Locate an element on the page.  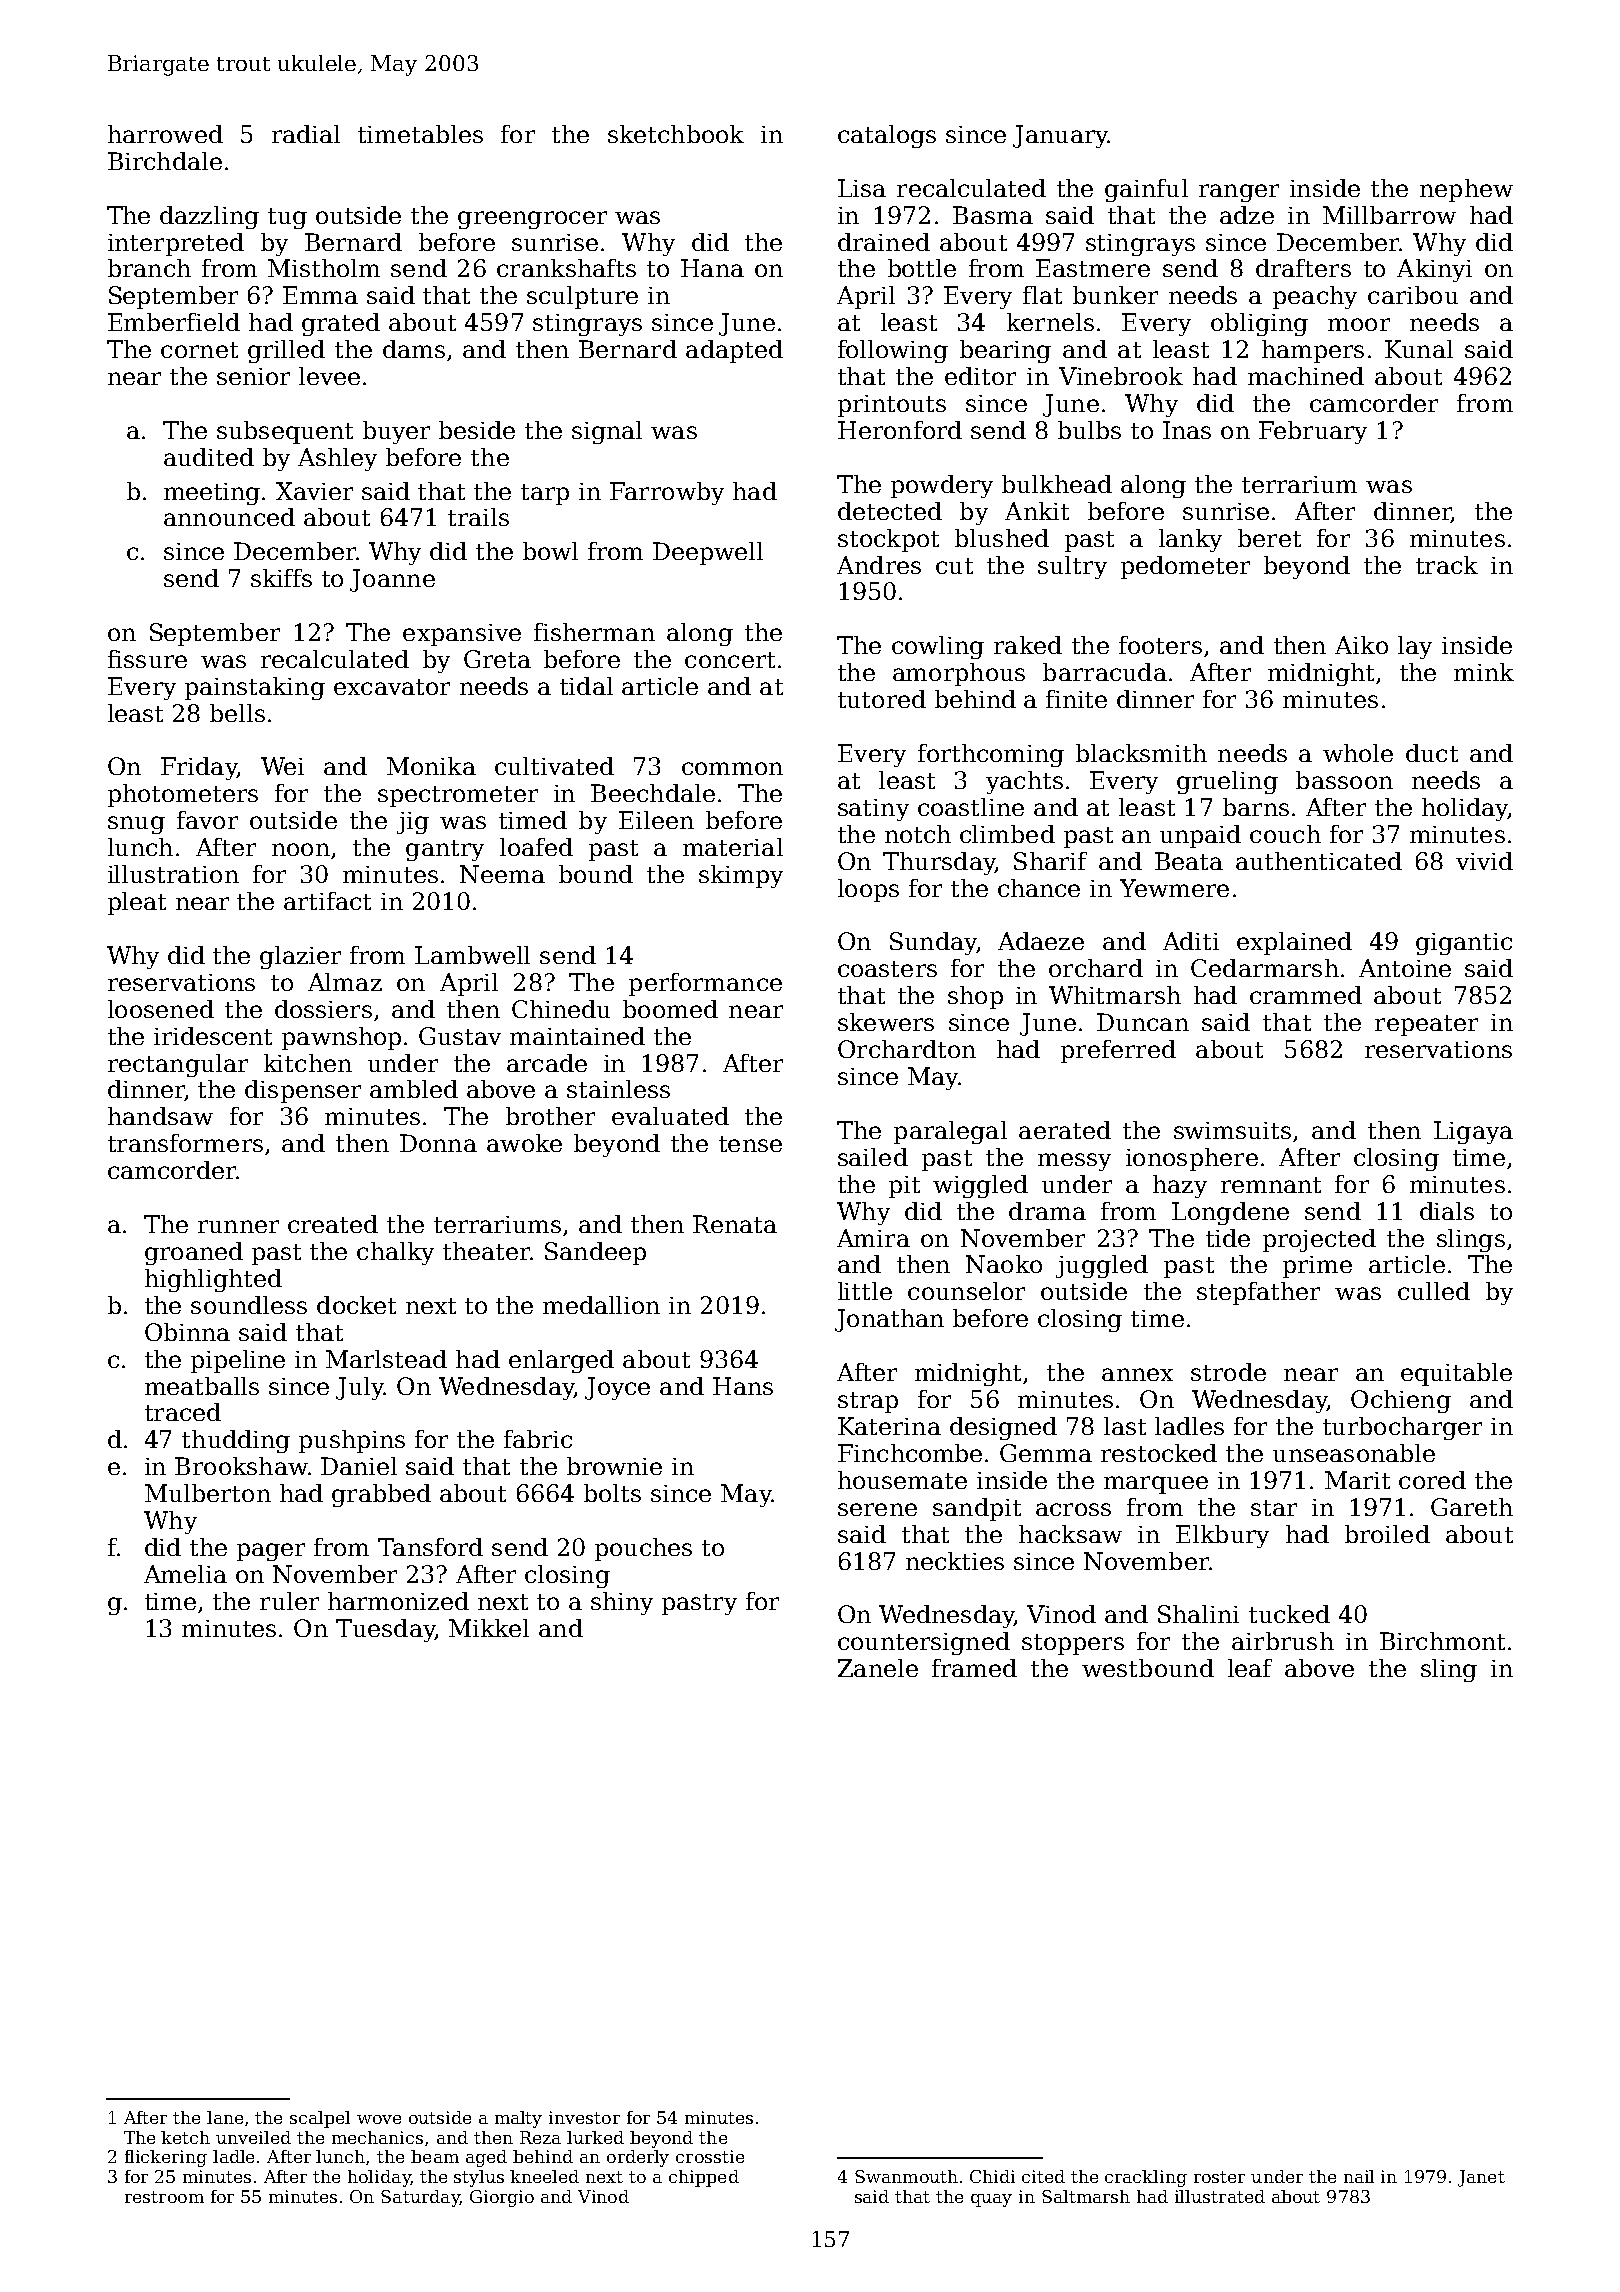
skiffs is located at coordinates (281, 578).
